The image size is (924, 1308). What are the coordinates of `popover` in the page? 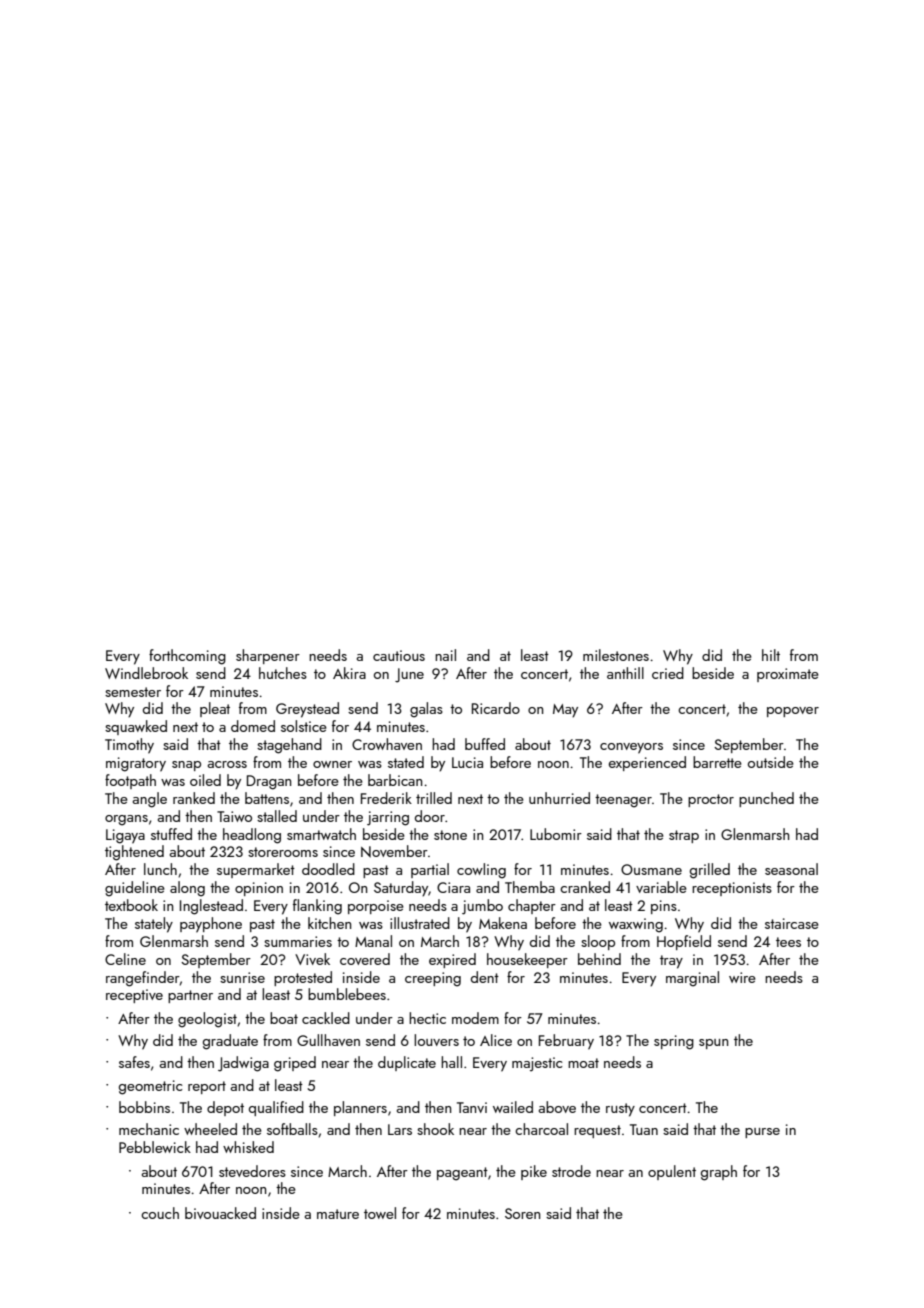 It's located at (793, 712).
